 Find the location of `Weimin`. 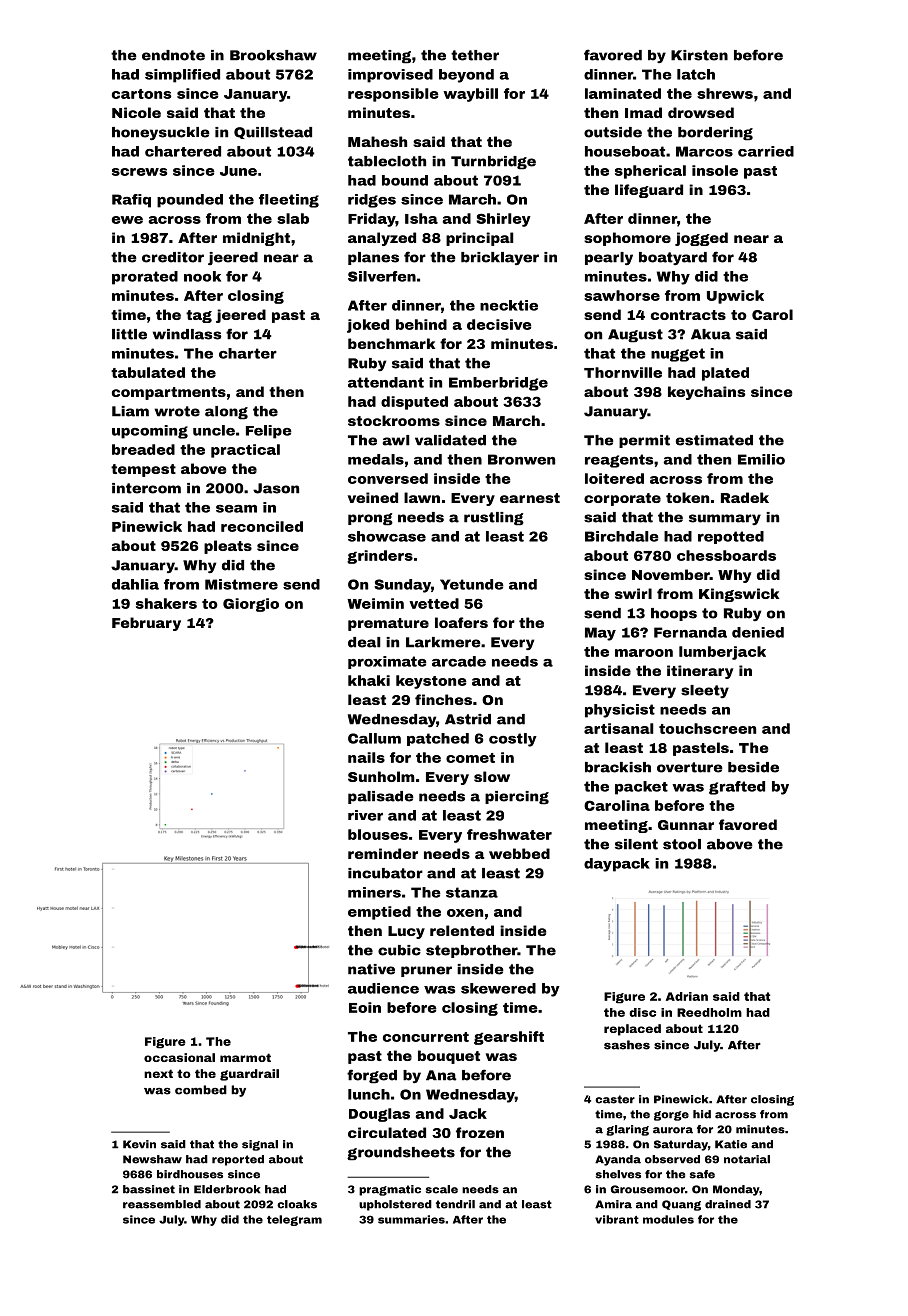

Weimin is located at coordinates (375, 603).
